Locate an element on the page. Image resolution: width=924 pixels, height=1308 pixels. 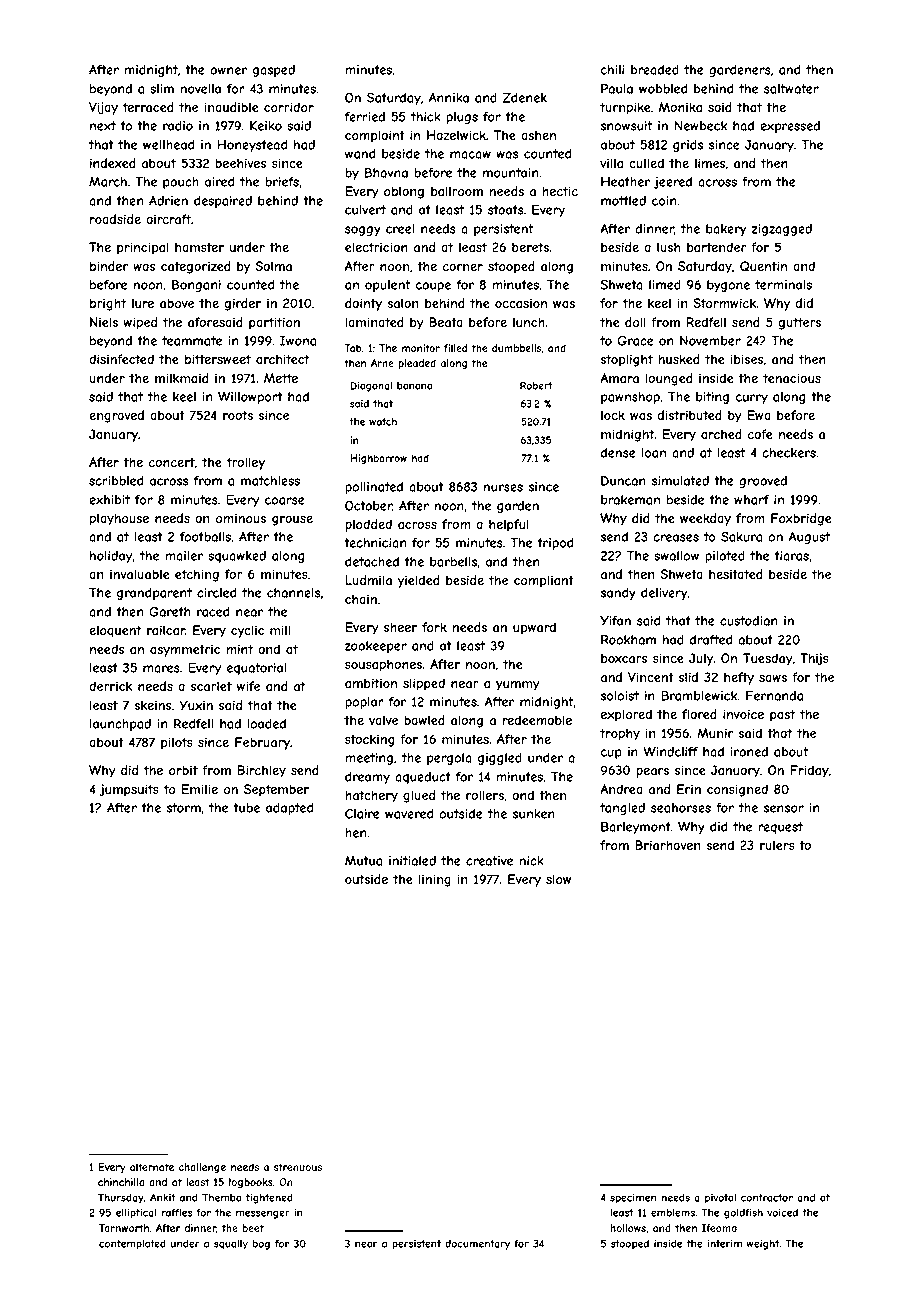
contemplated is located at coordinates (132, 1244).
